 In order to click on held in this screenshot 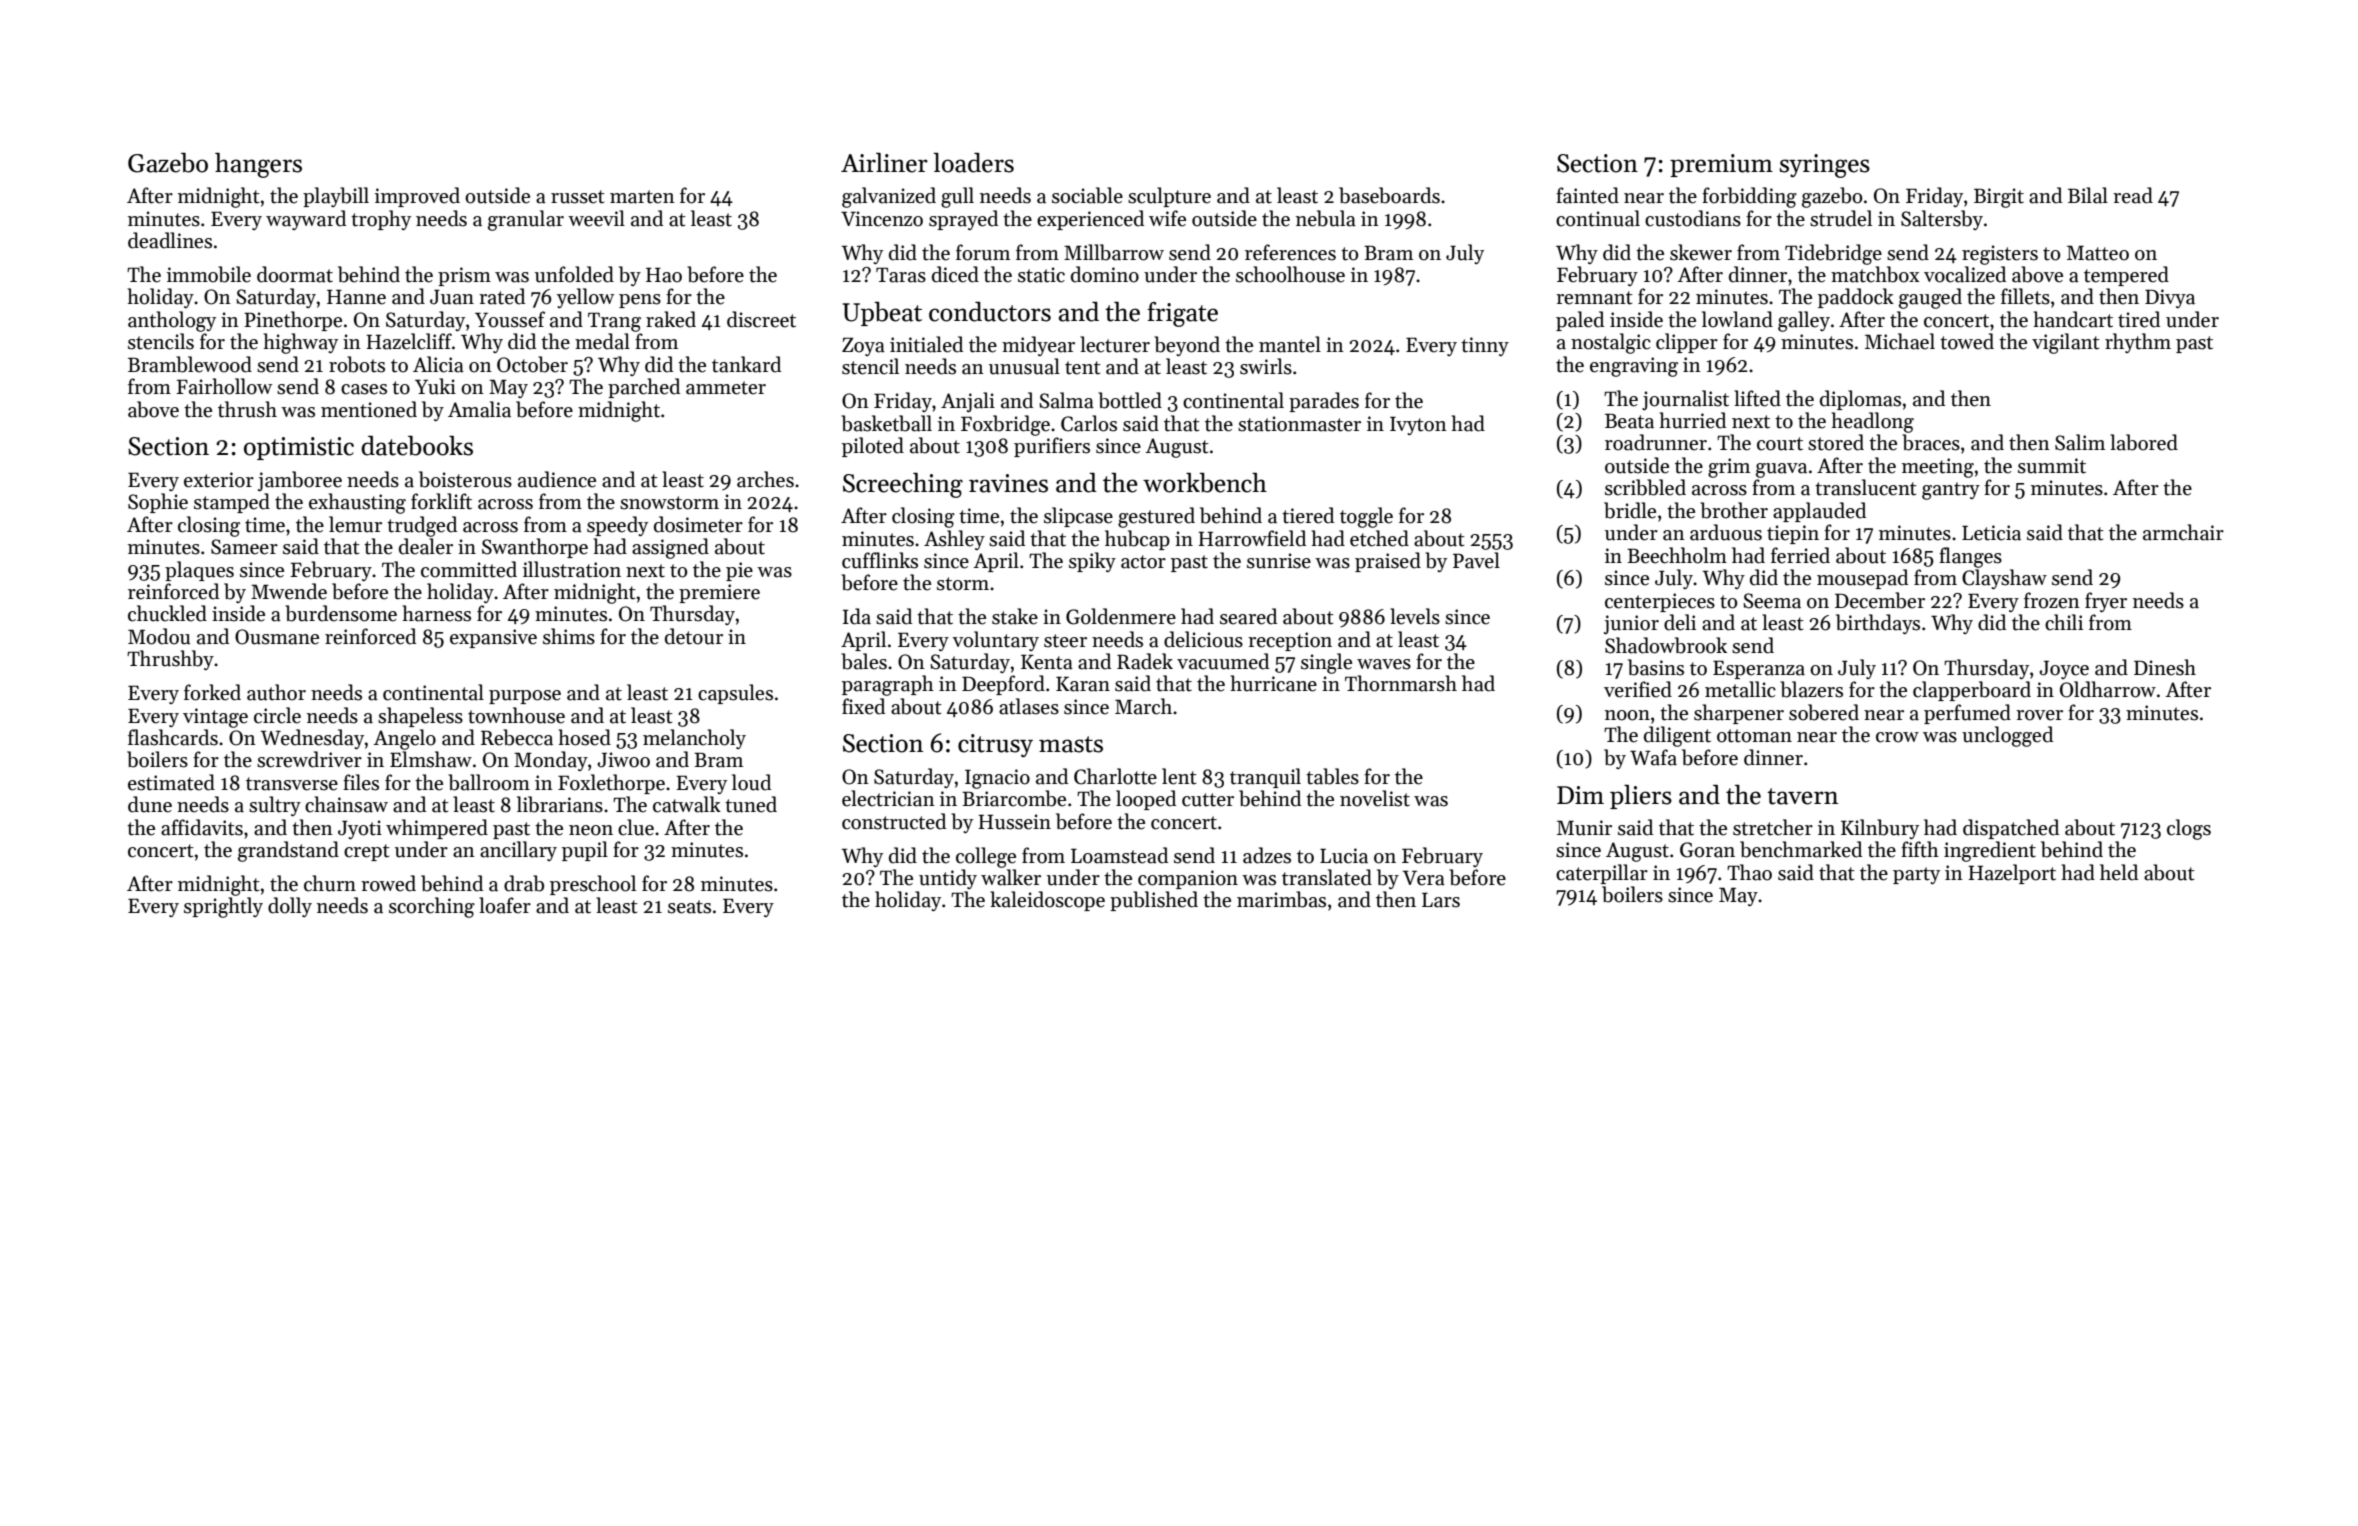, I will do `click(2119, 872)`.
